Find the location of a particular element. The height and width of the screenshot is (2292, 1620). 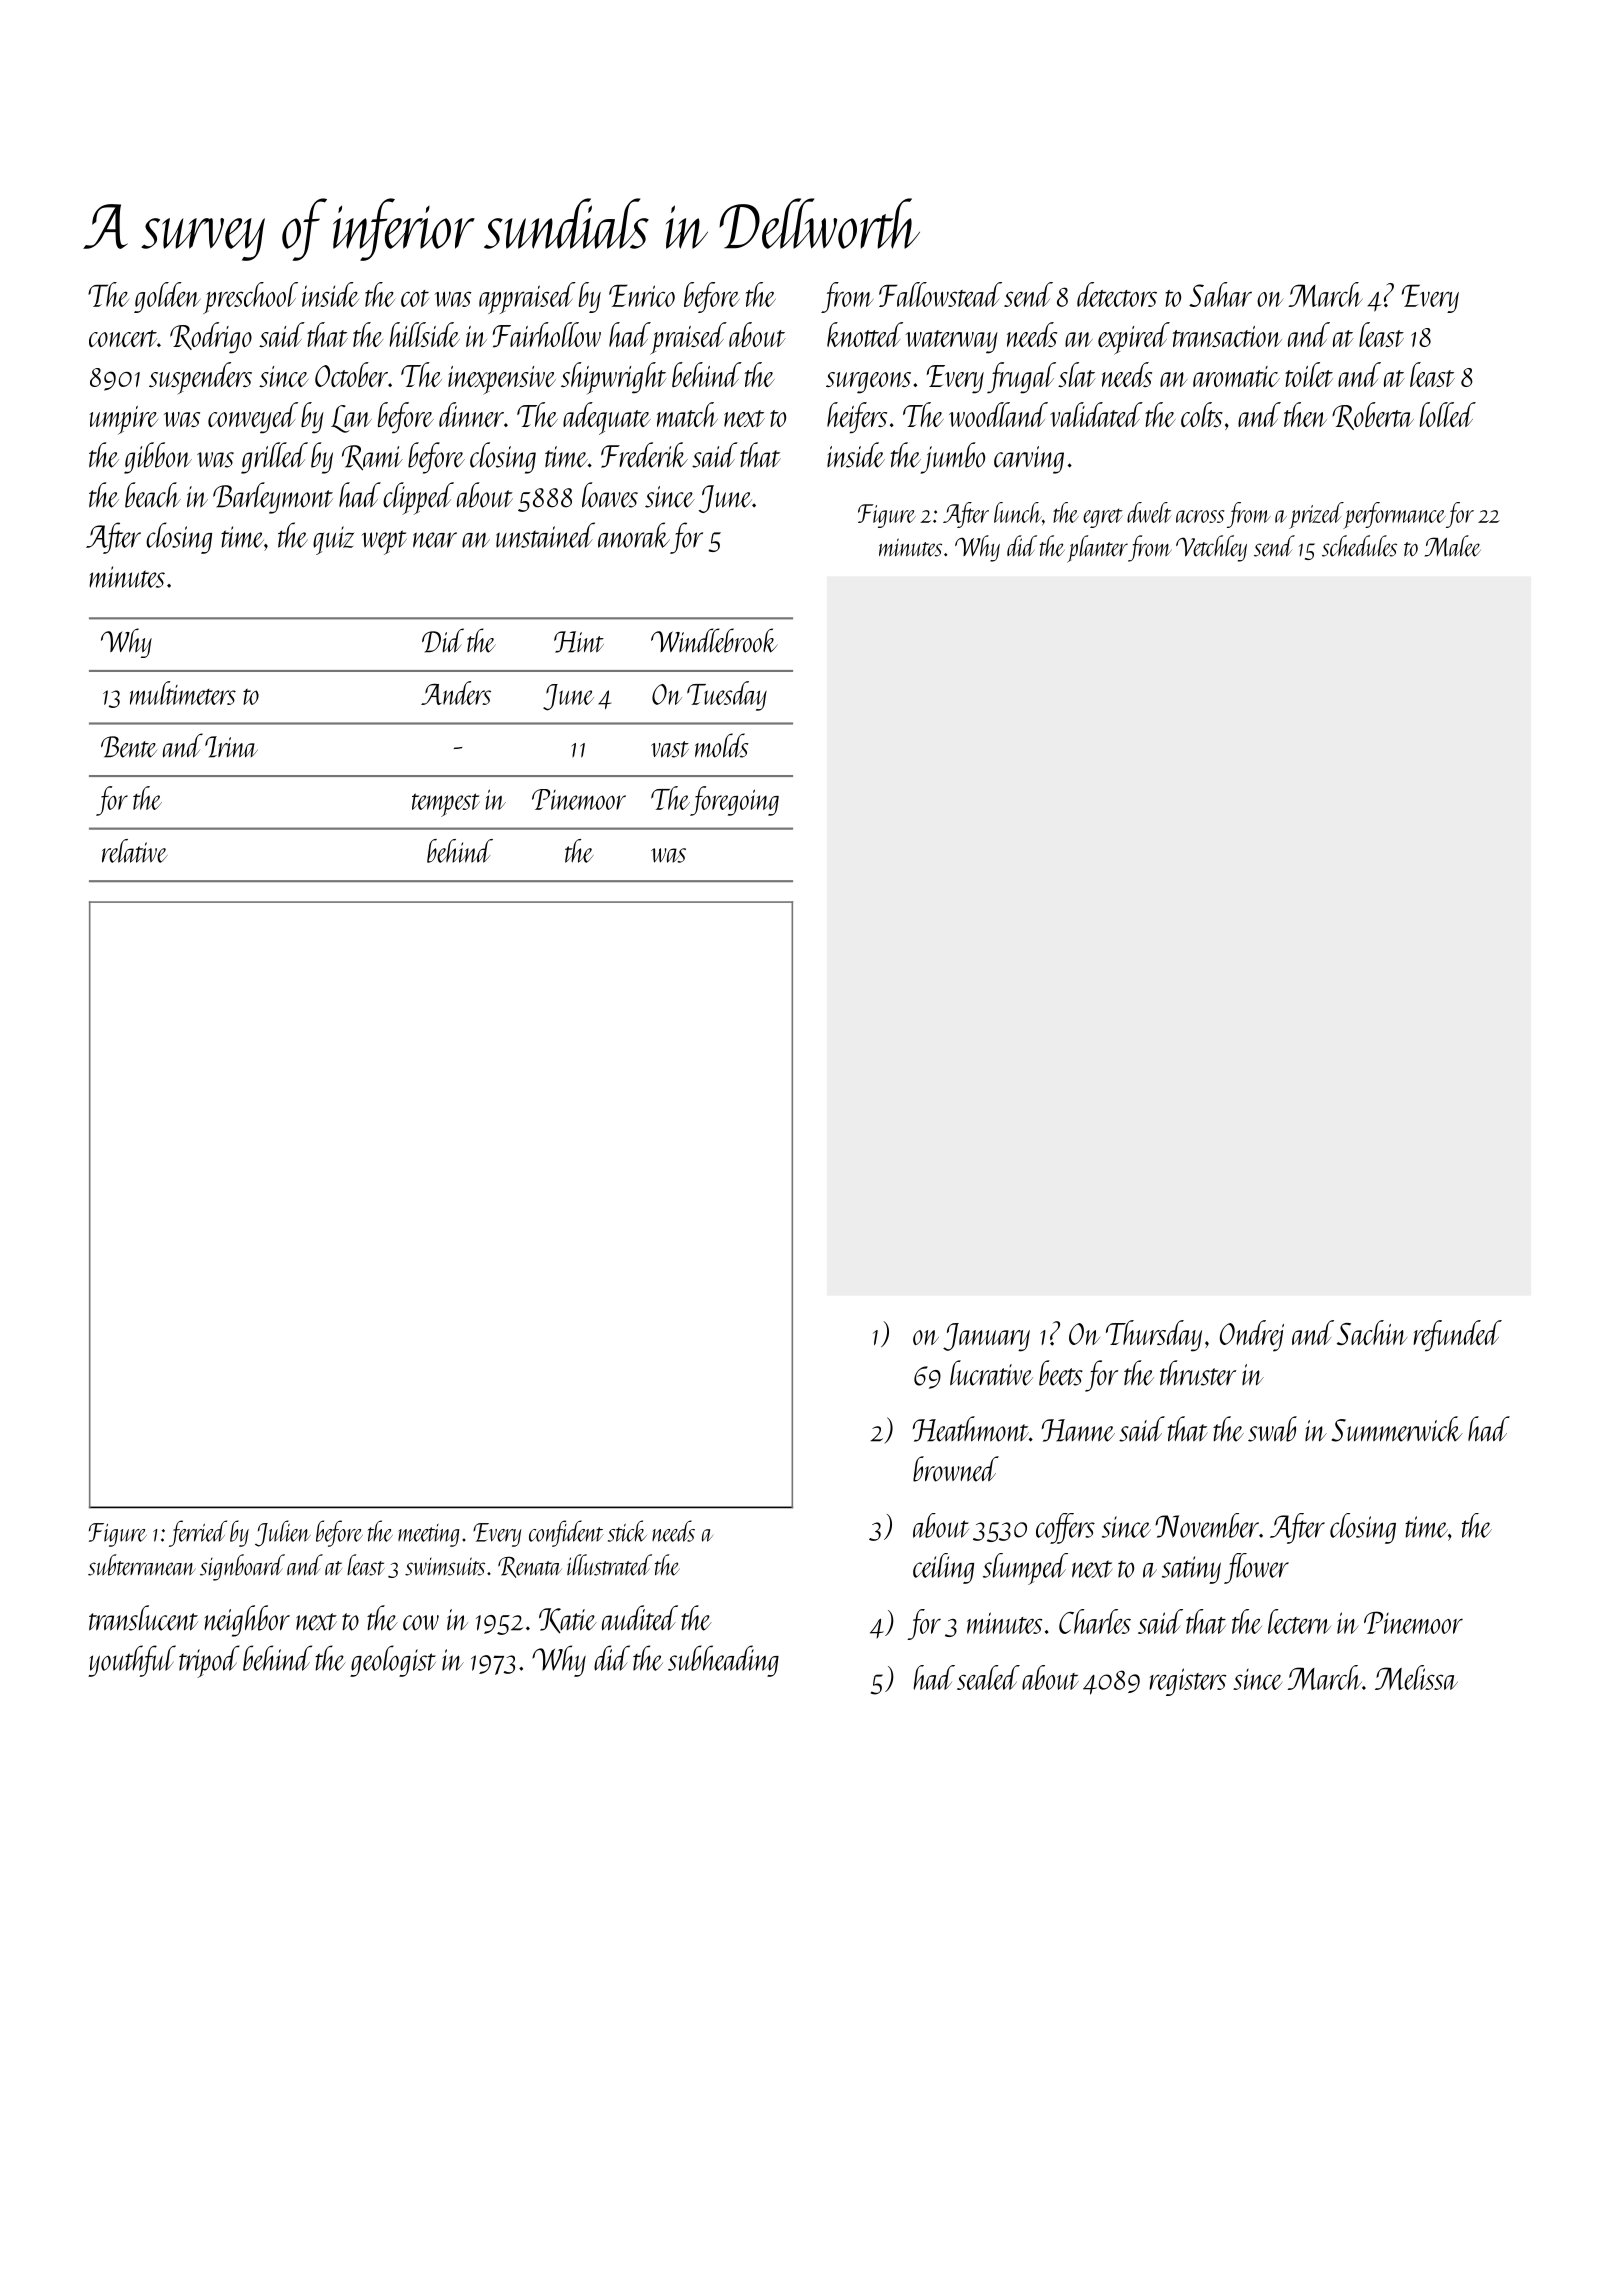

relative is located at coordinates (135, 851).
